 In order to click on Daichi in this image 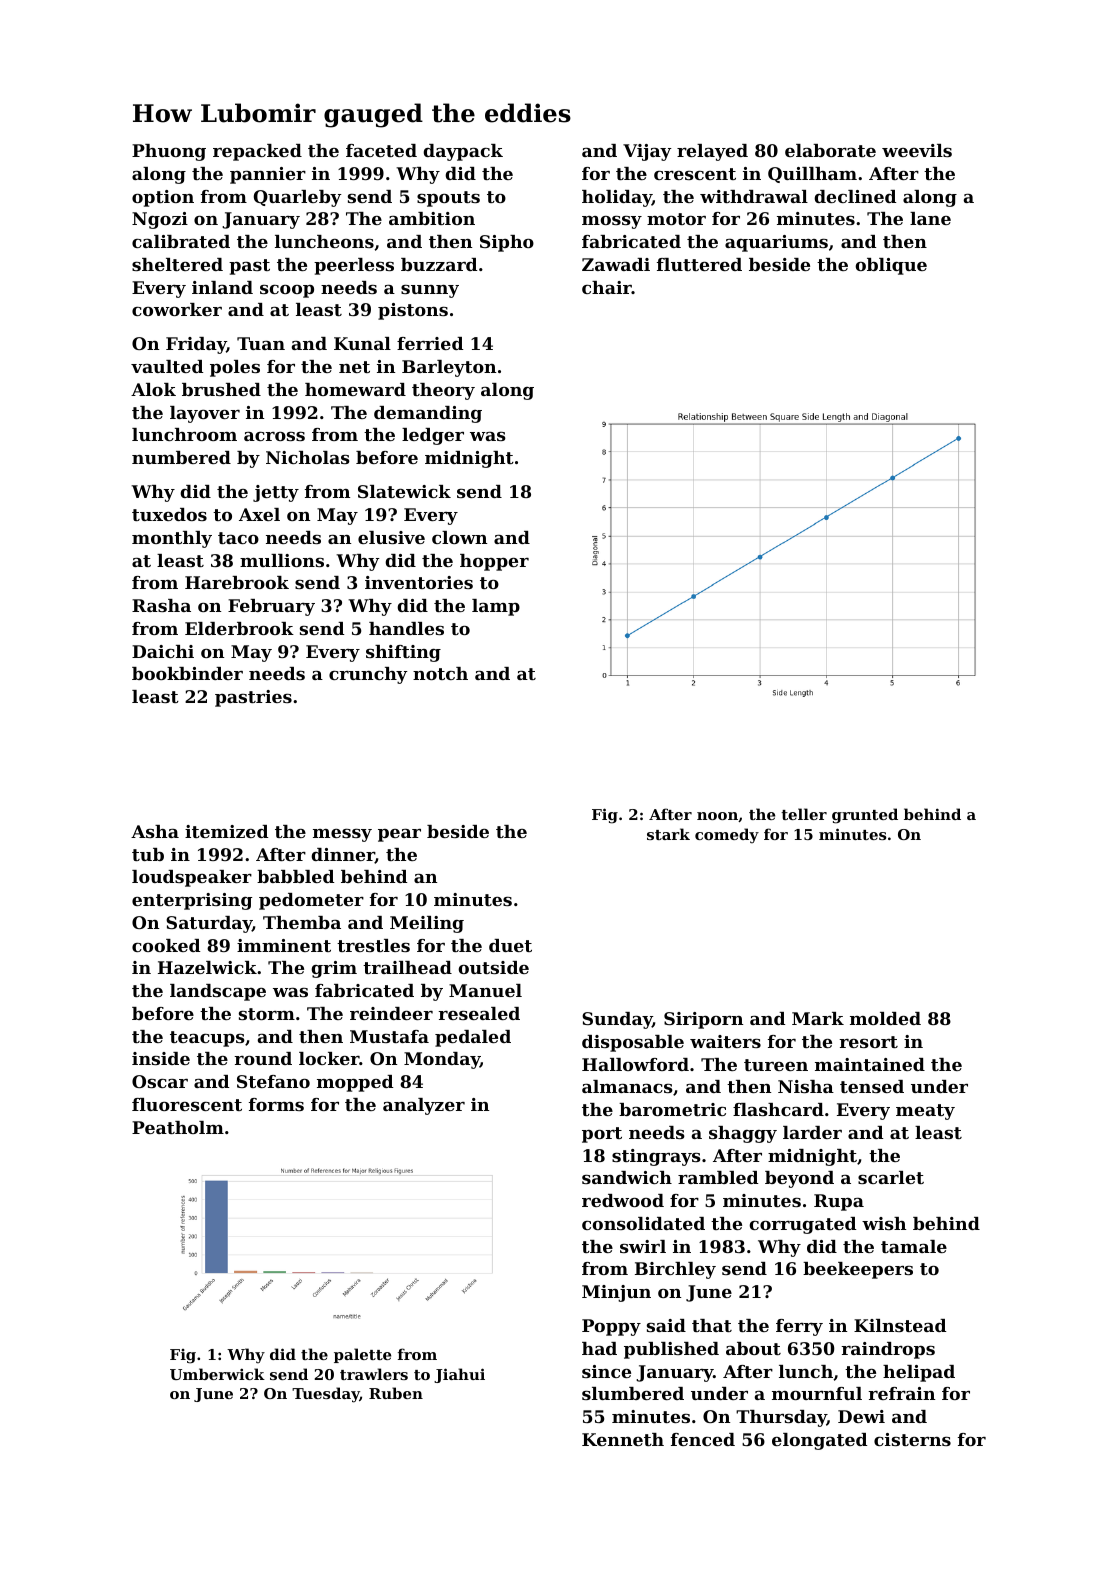, I will do `click(163, 651)`.
